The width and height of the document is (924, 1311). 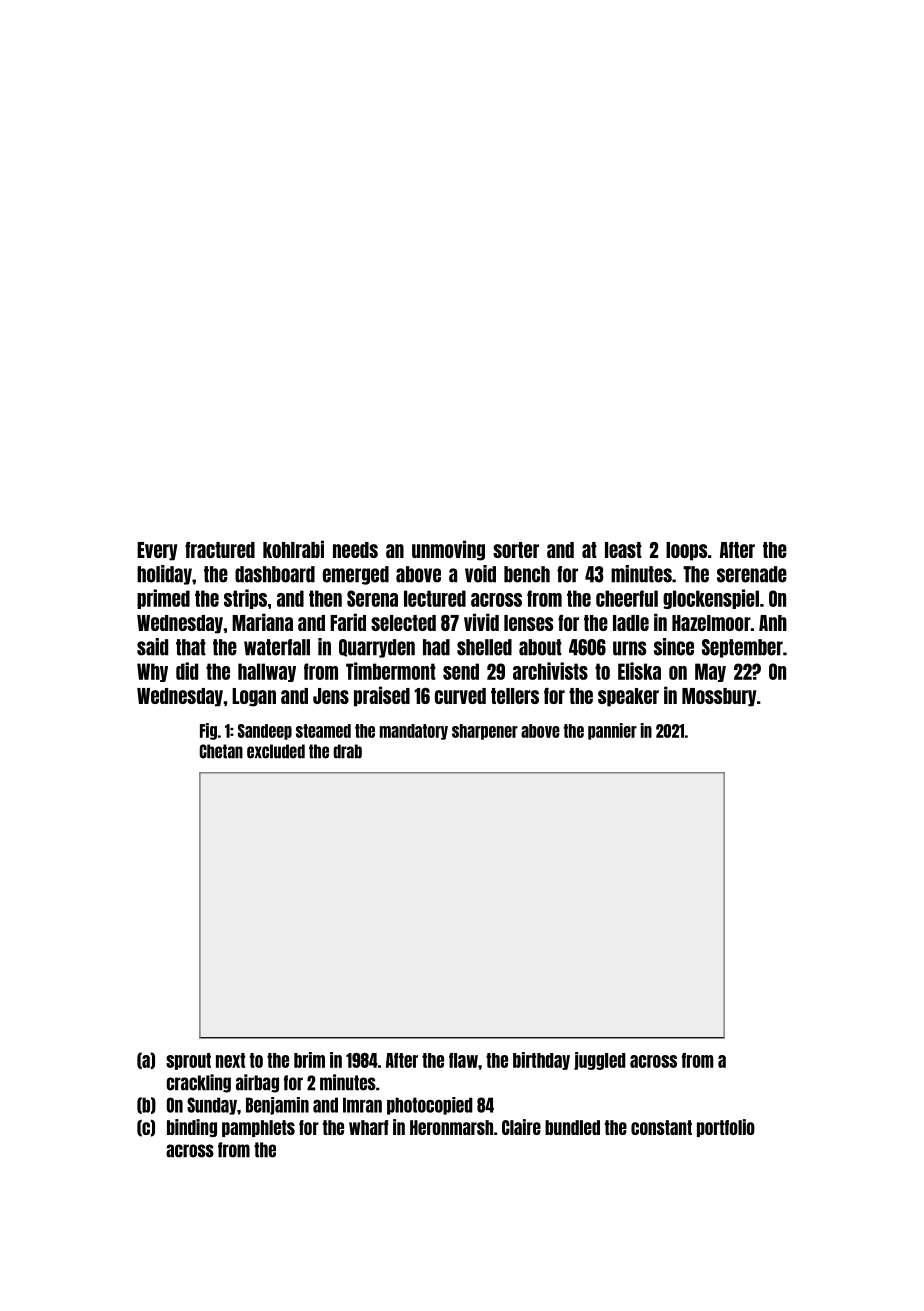 I want to click on loops, so click(x=687, y=551).
